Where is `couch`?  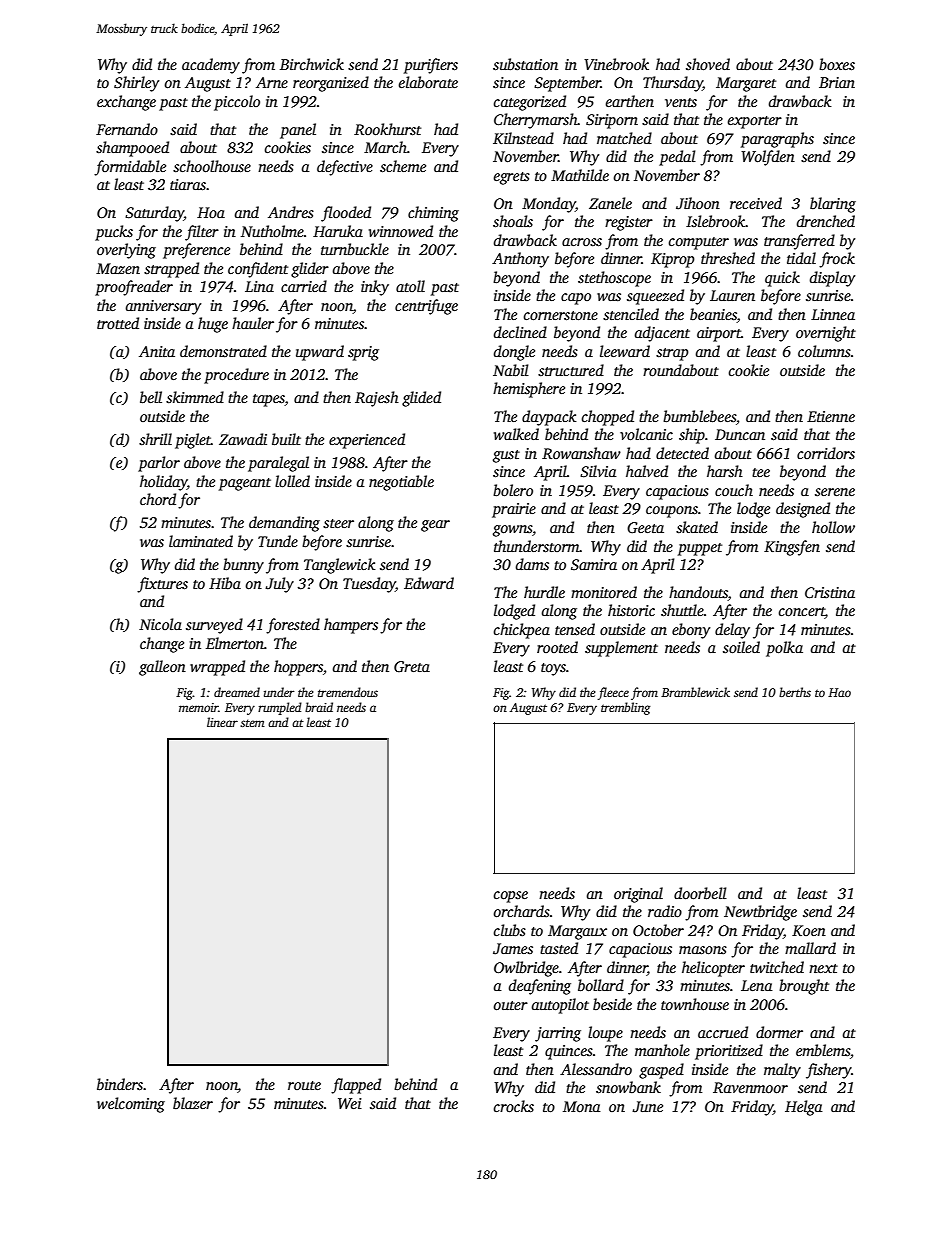 couch is located at coordinates (734, 490).
